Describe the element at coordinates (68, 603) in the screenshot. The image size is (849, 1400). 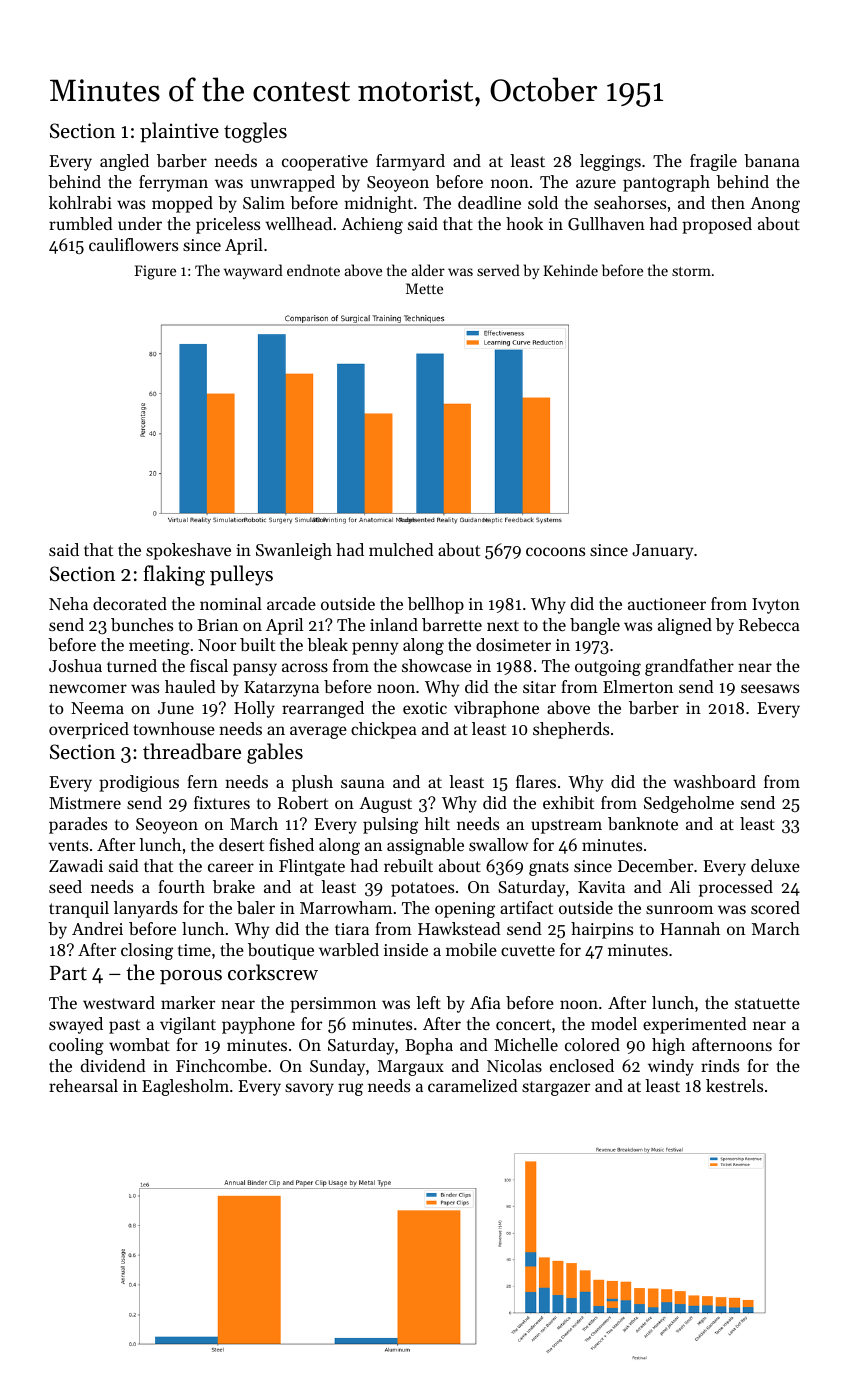
I see `Neha` at that location.
